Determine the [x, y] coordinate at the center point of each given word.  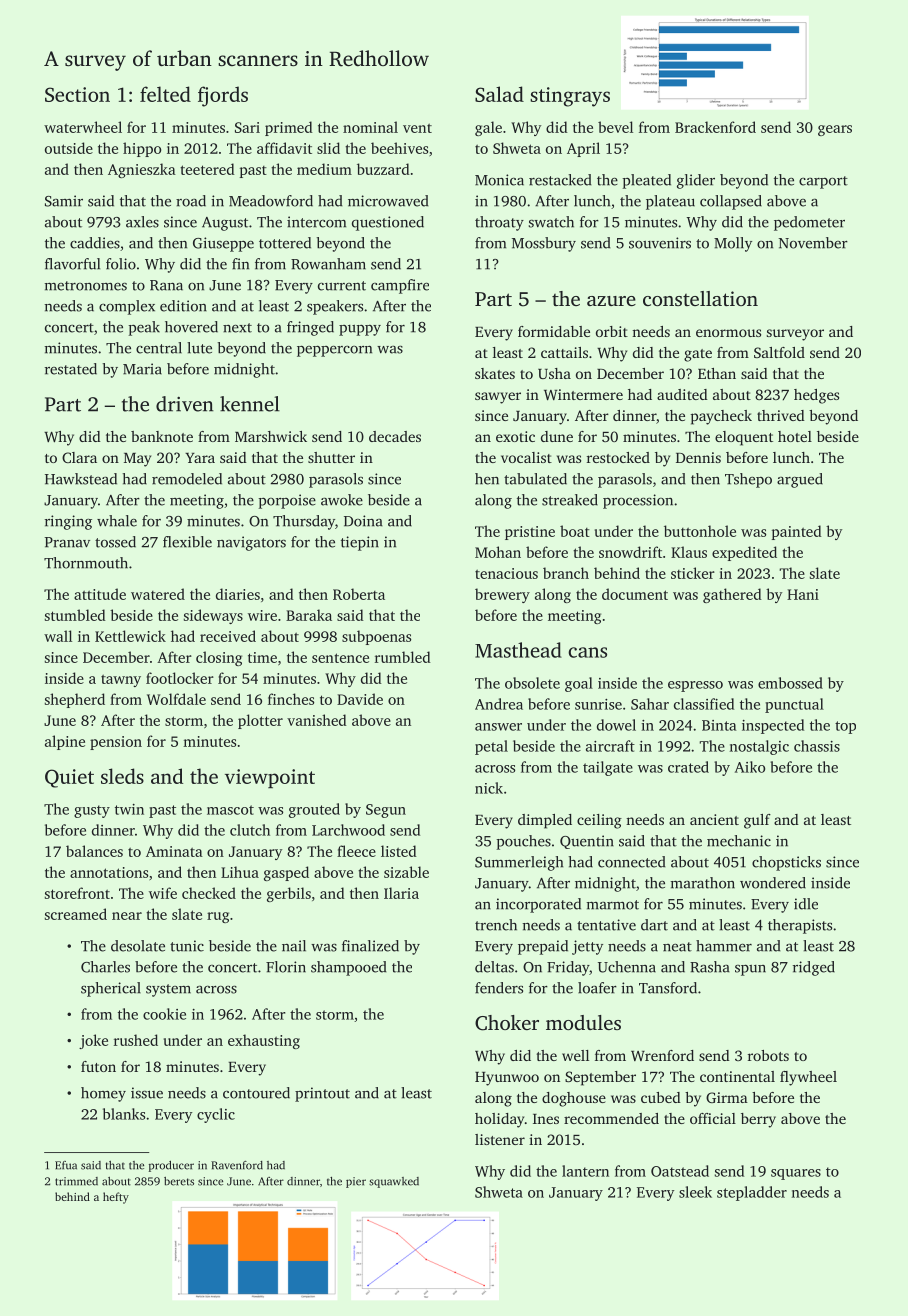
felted [165, 94]
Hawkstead [81, 479]
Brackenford [715, 127]
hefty [116, 1198]
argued [800, 480]
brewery [502, 595]
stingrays [570, 97]
